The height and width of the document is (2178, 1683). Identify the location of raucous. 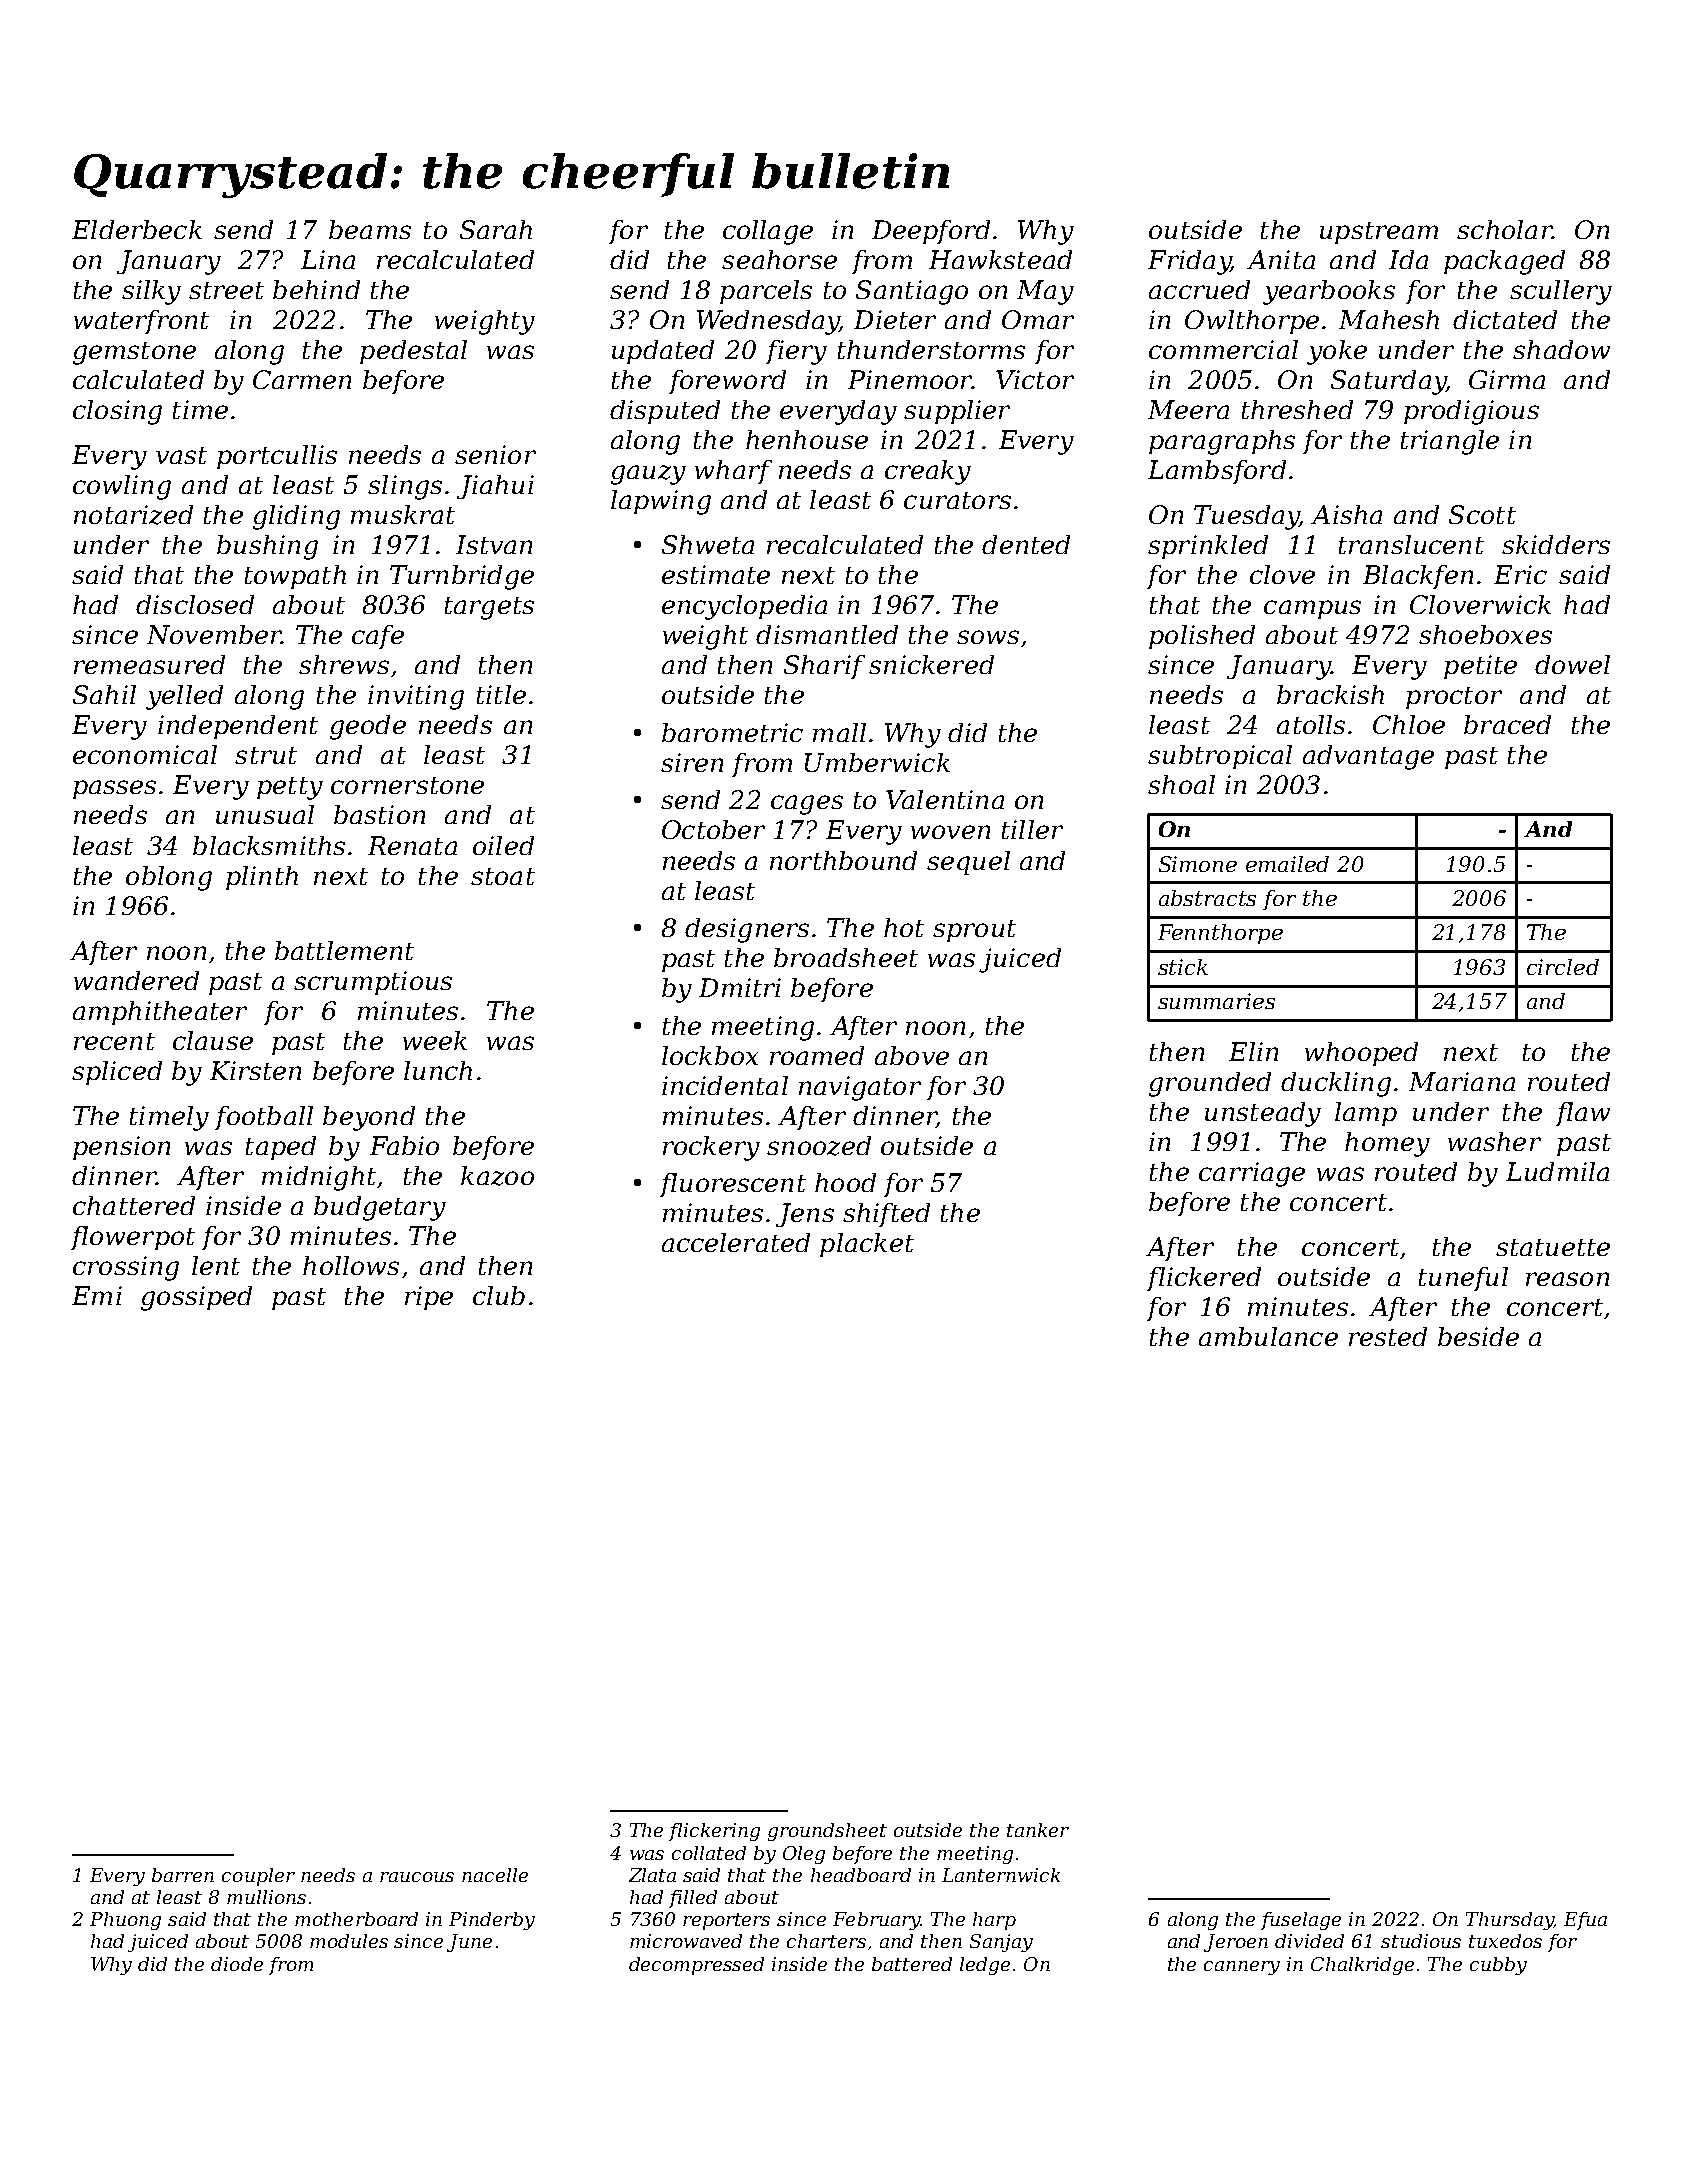
(417, 1877).
